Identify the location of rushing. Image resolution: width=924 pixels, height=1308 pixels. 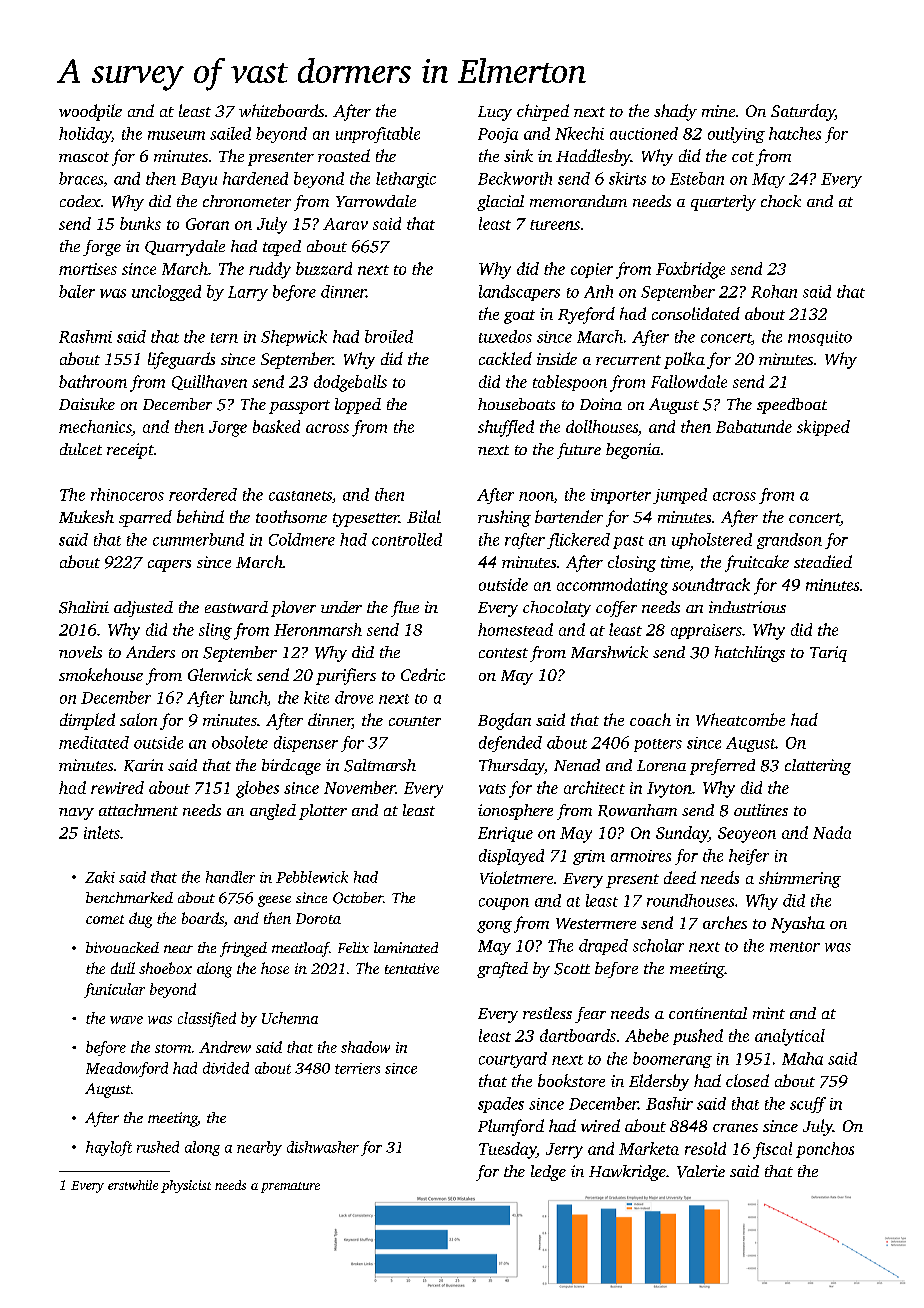
(504, 518).
